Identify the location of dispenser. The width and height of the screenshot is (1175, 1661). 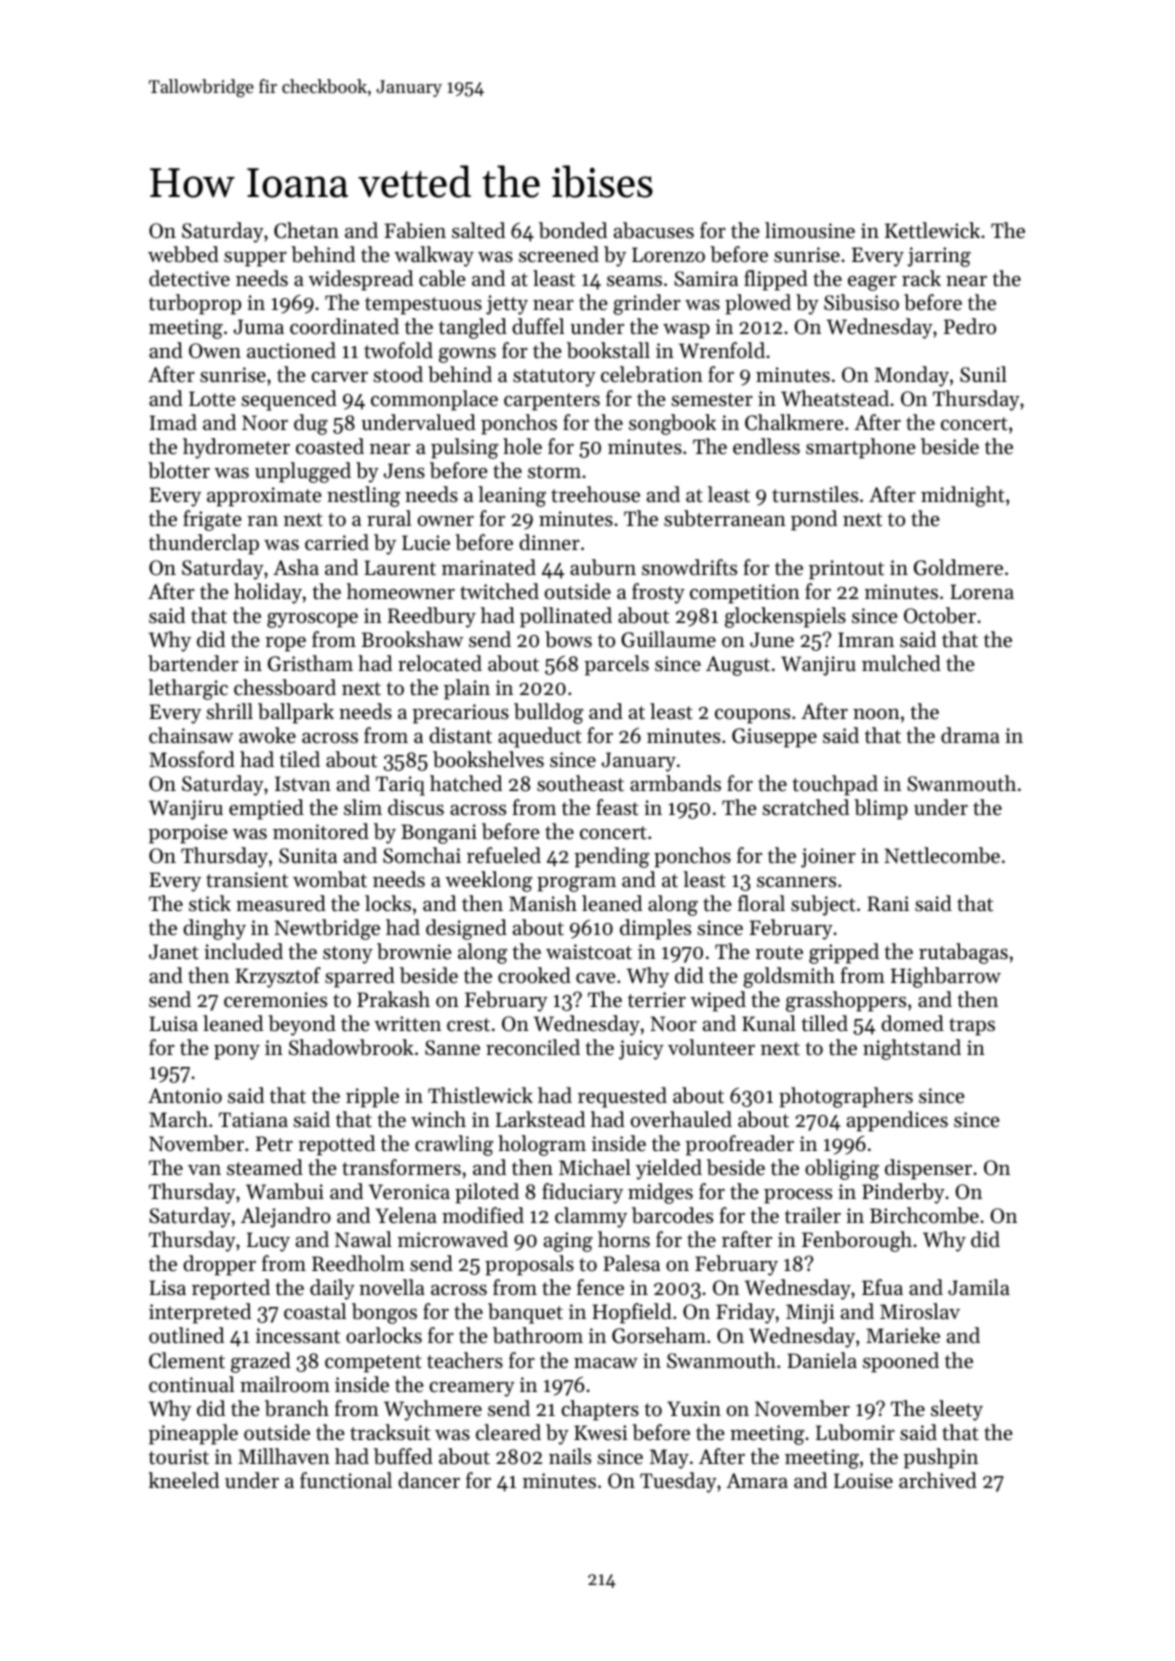
(928, 1169).
